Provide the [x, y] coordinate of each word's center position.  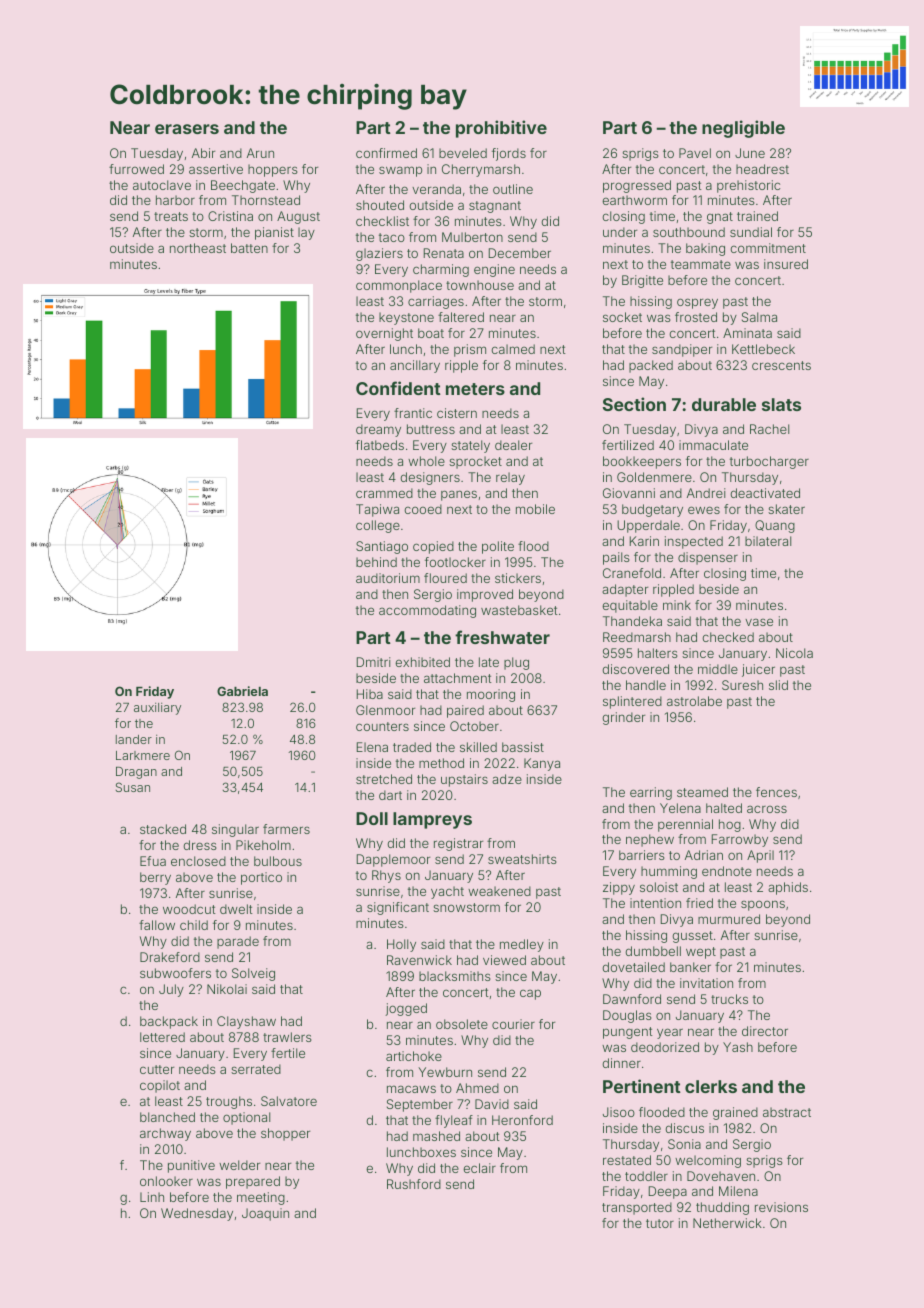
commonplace [399, 286]
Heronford [522, 1120]
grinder [623, 718]
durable [724, 404]
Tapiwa [377, 510]
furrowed [136, 169]
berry [155, 878]
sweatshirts [522, 859]
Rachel [769, 429]
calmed [513, 349]
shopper [285, 1134]
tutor [660, 1223]
